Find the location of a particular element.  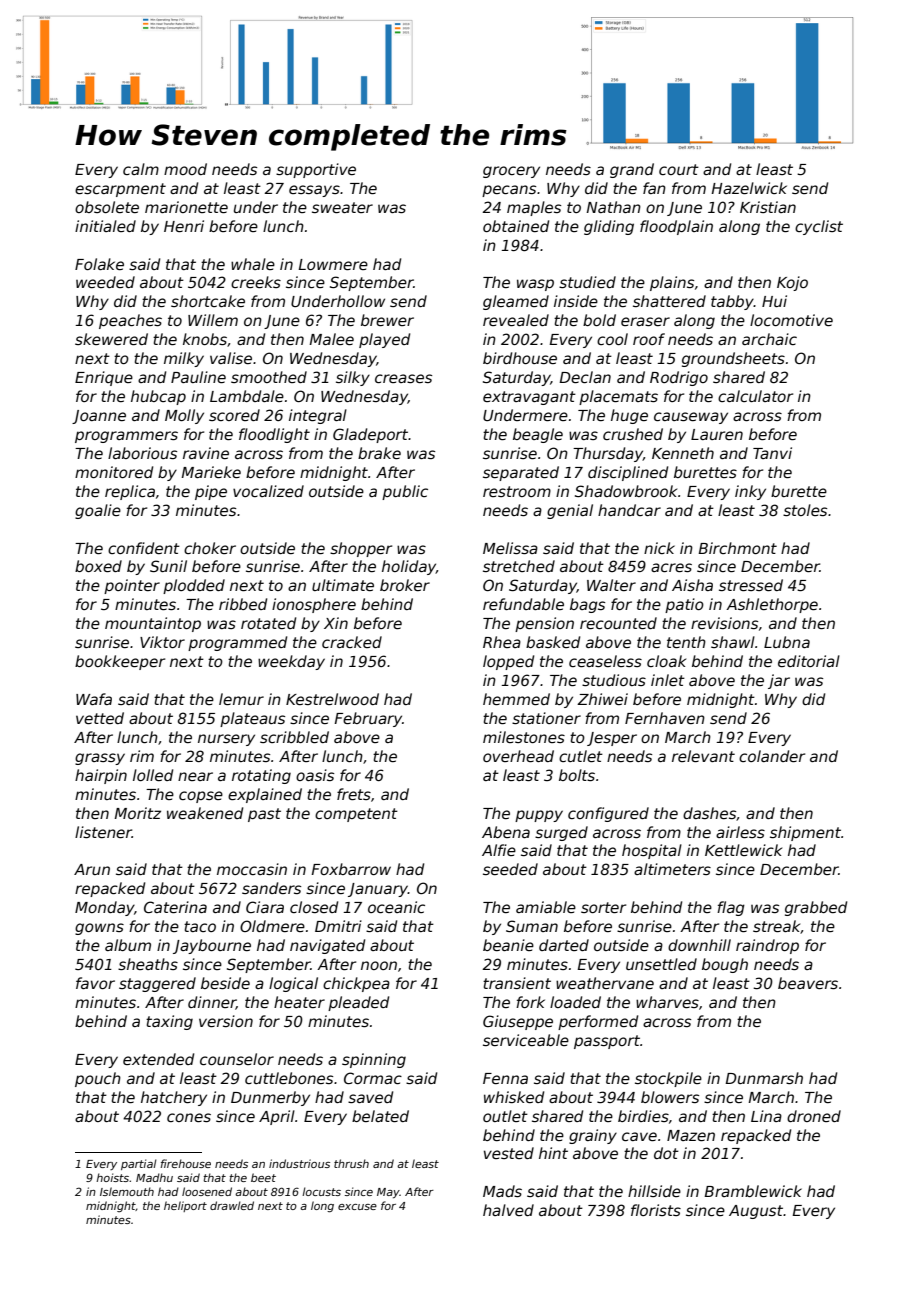

stoles is located at coordinates (805, 510).
